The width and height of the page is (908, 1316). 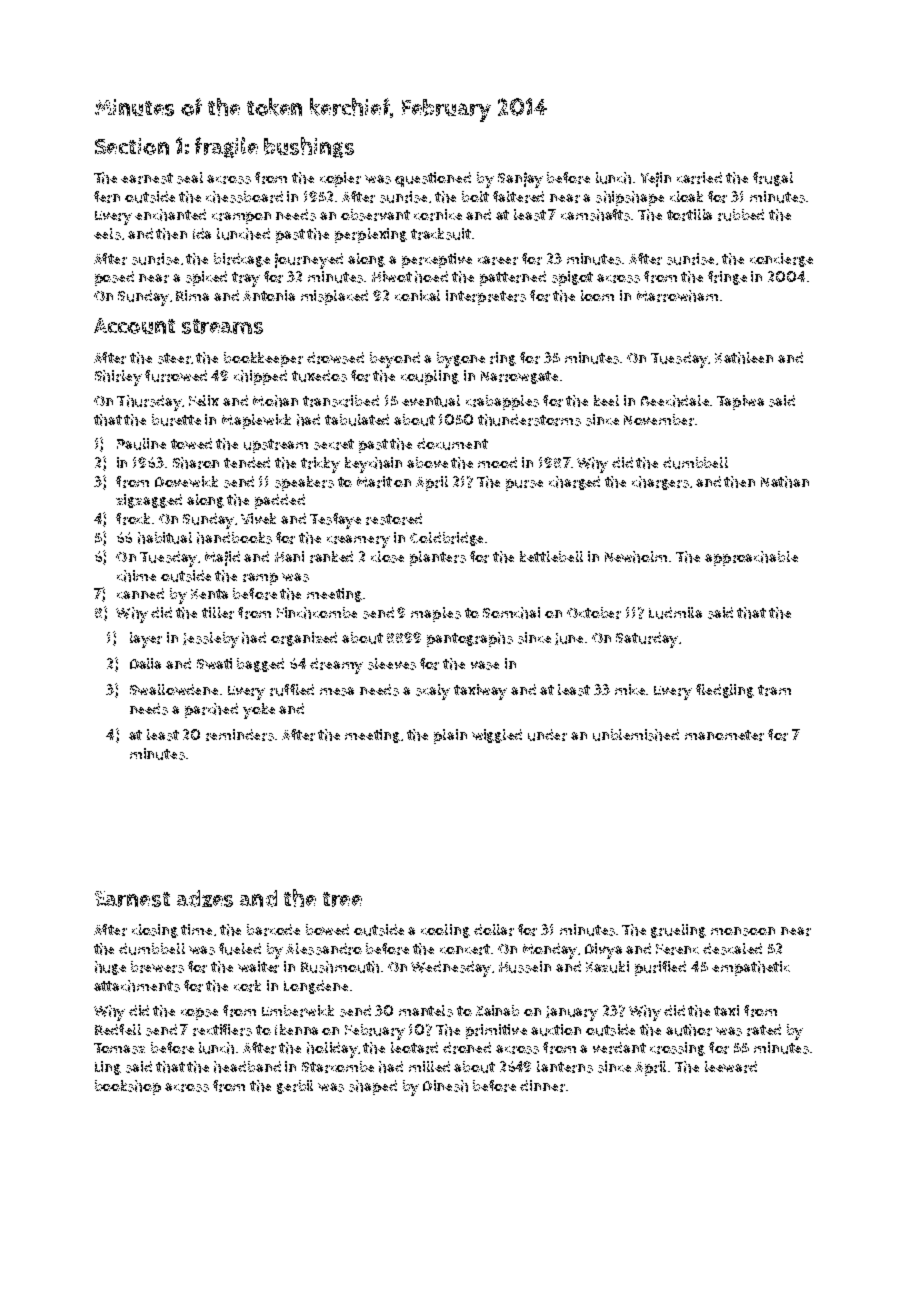 I want to click on Nathan, so click(x=785, y=482).
